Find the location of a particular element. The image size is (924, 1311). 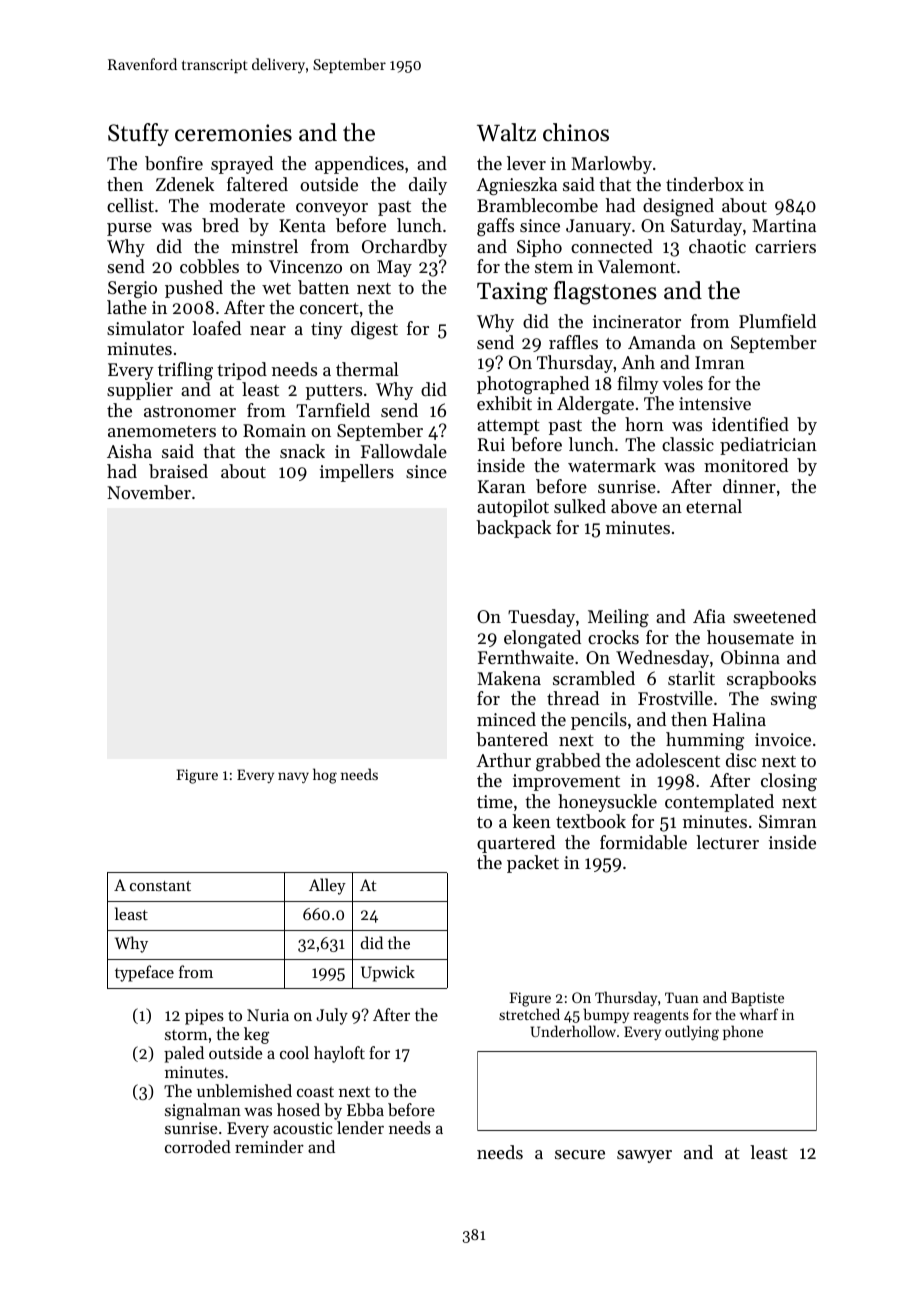

tinderbox is located at coordinates (705, 184).
